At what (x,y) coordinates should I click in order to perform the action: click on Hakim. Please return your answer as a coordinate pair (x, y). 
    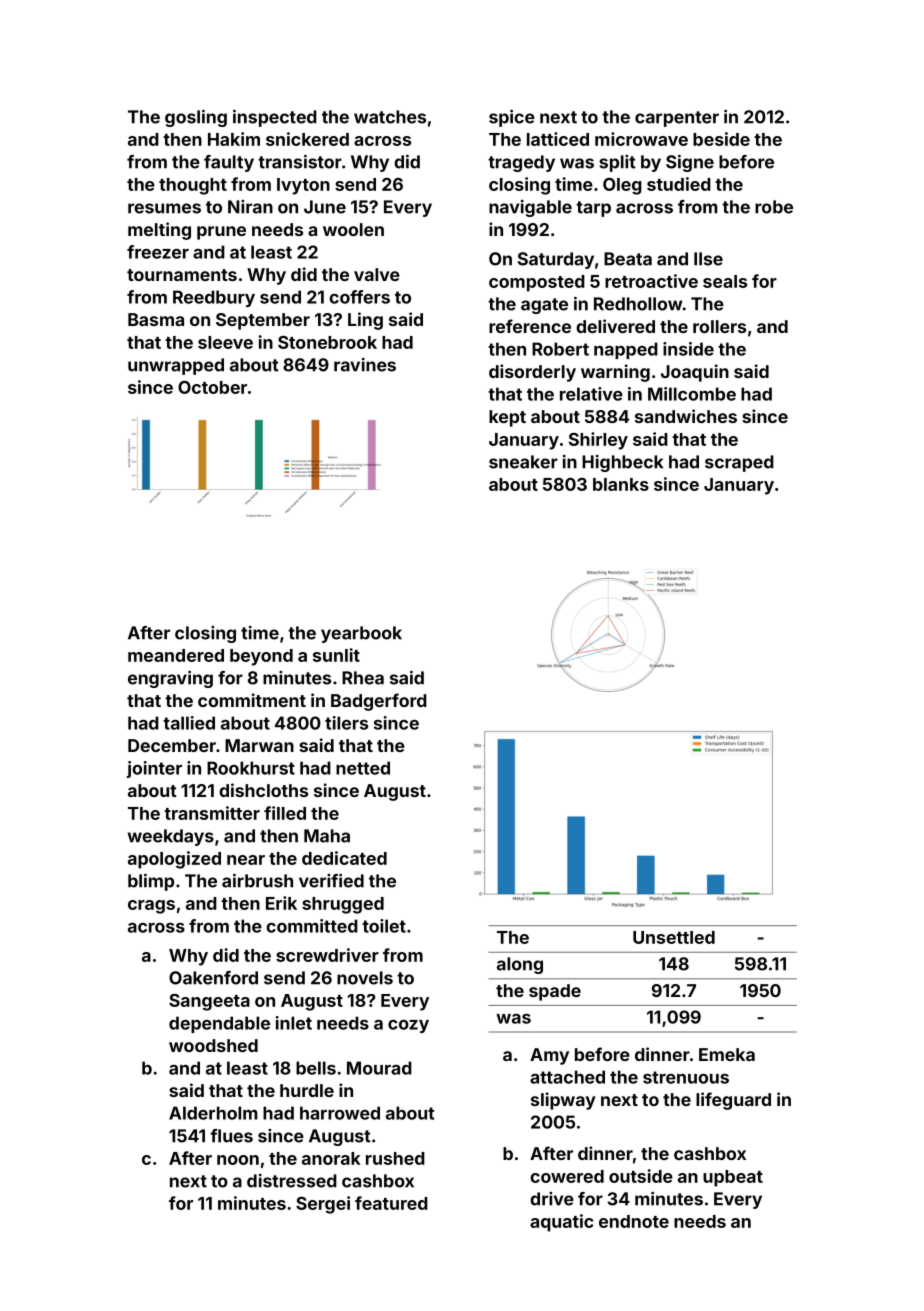
    Looking at the image, I should click on (234, 139).
